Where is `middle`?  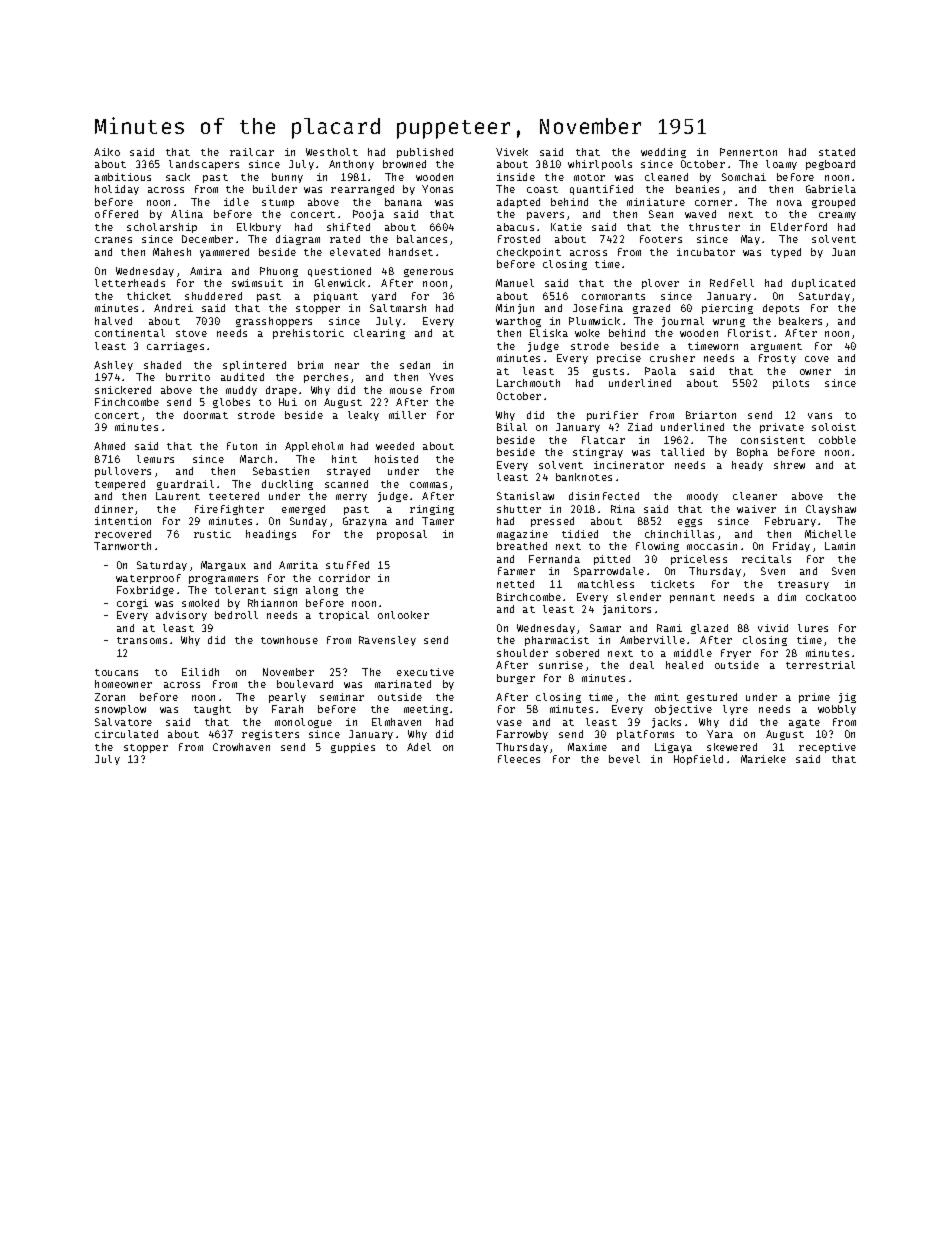
middle is located at coordinates (693, 653).
